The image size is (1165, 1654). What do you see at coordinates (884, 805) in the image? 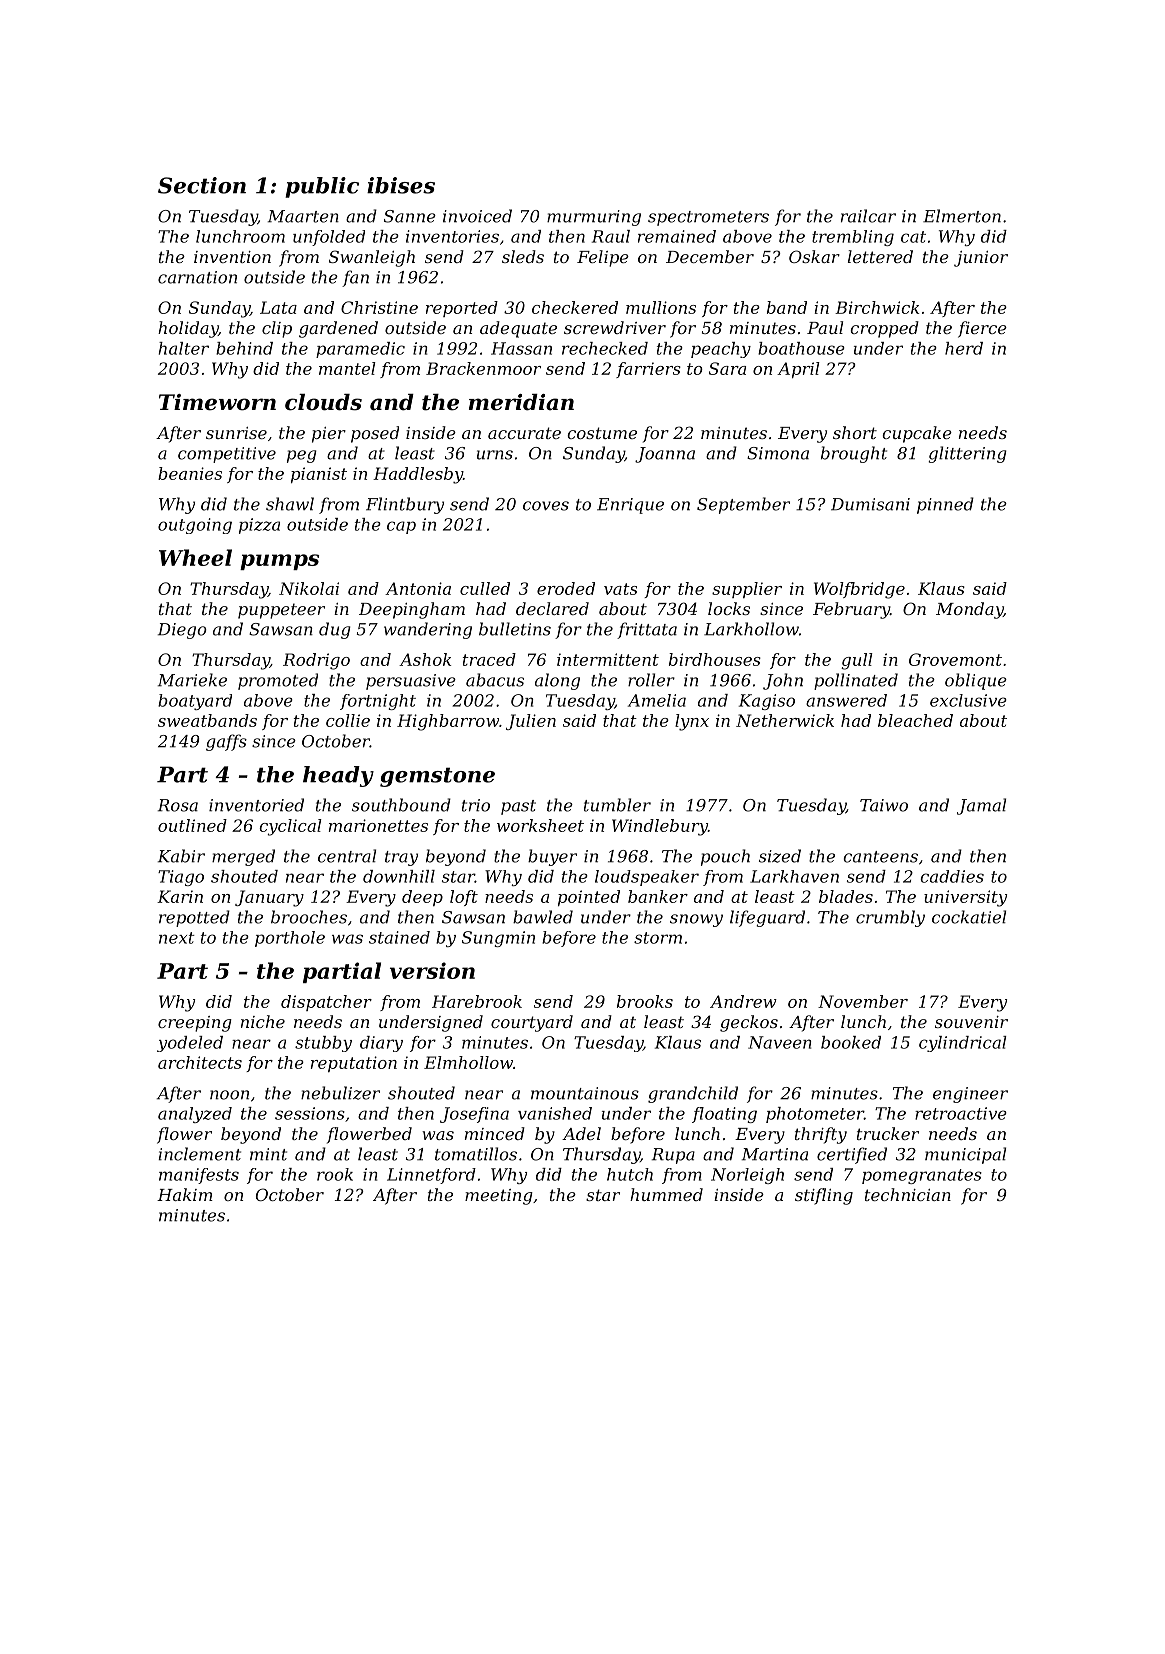
I see `Taiwo` at bounding box center [884, 805].
